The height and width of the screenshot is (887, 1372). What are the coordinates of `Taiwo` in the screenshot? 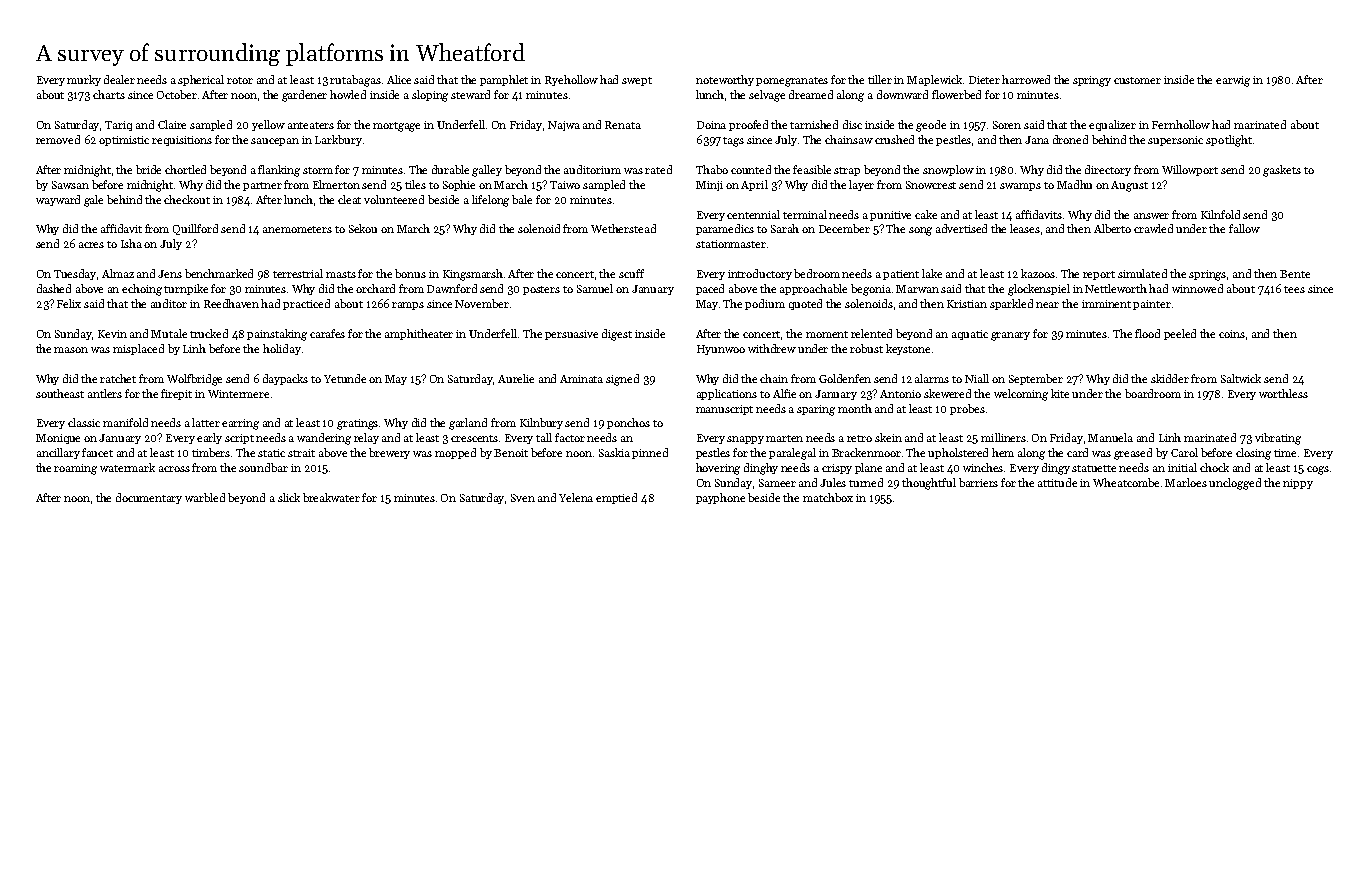 It's located at (565, 185).
